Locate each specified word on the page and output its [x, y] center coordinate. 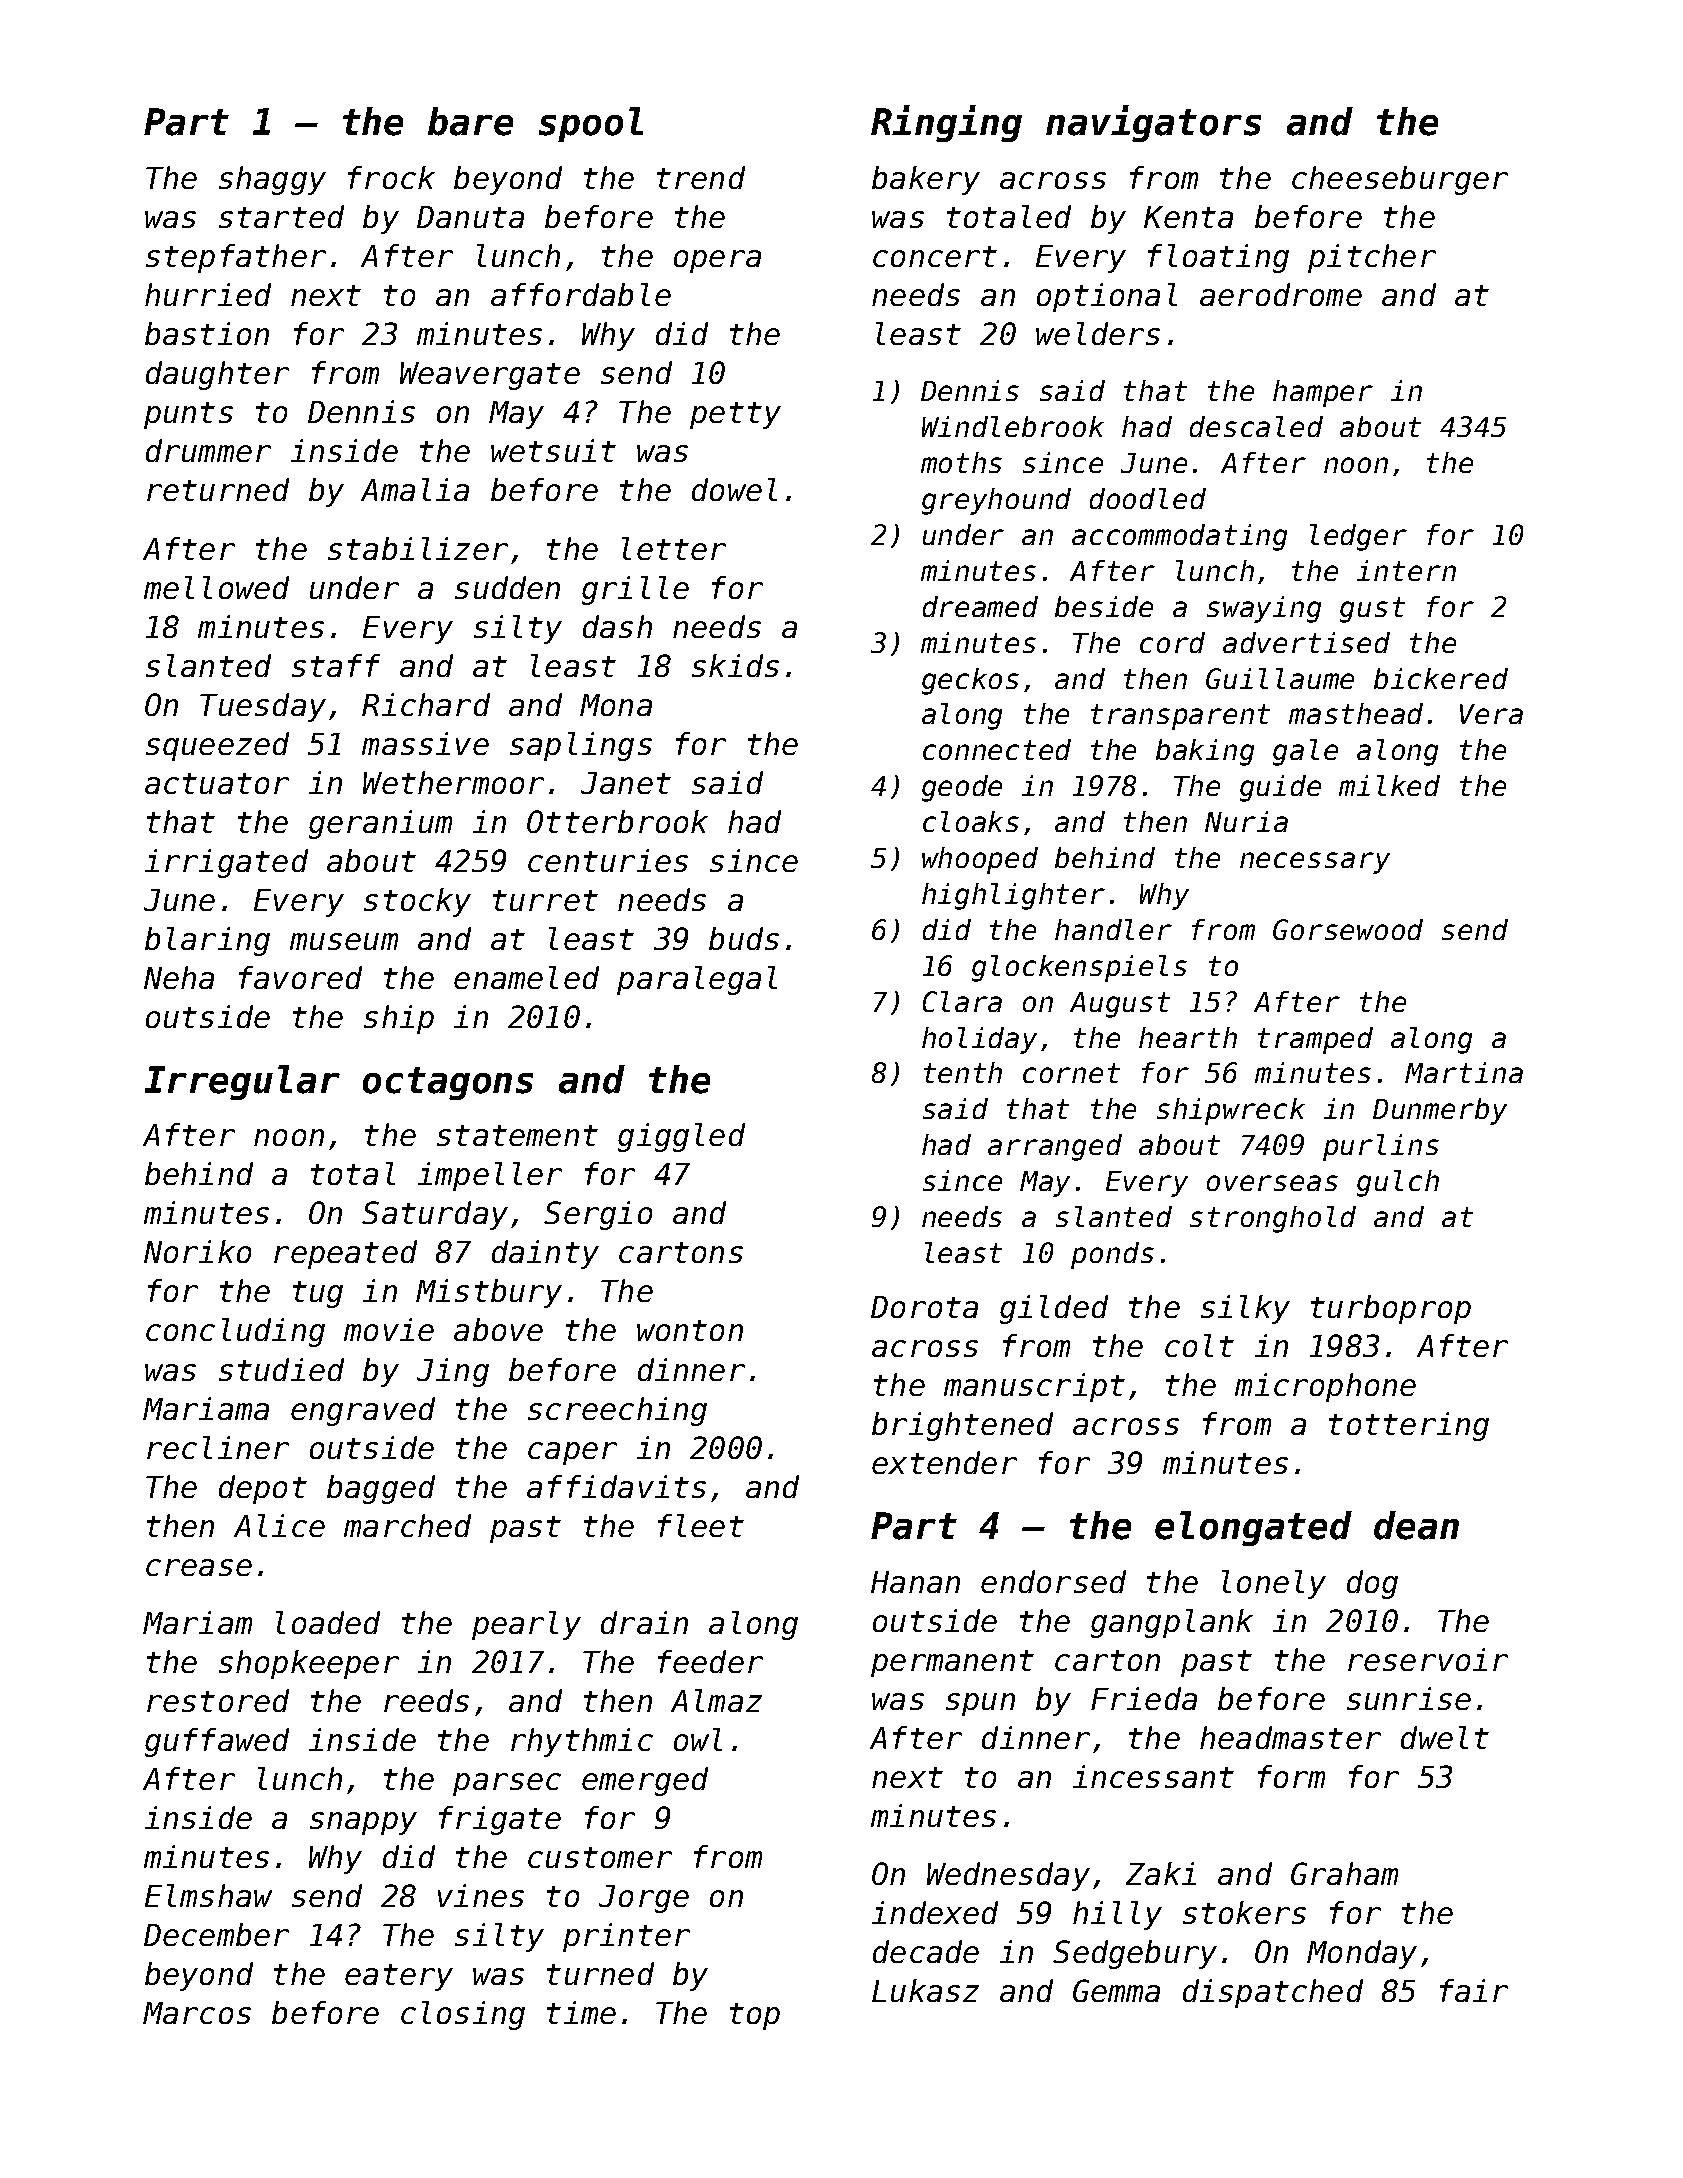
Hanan [915, 1582]
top [755, 2016]
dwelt [1445, 1737]
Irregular [242, 1082]
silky [1245, 1309]
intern [1406, 570]
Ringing [946, 123]
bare [470, 121]
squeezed [217, 746]
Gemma [1116, 1990]
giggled [681, 1137]
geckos [970, 681]
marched [407, 1525]
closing [463, 2015]
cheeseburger [1400, 180]
